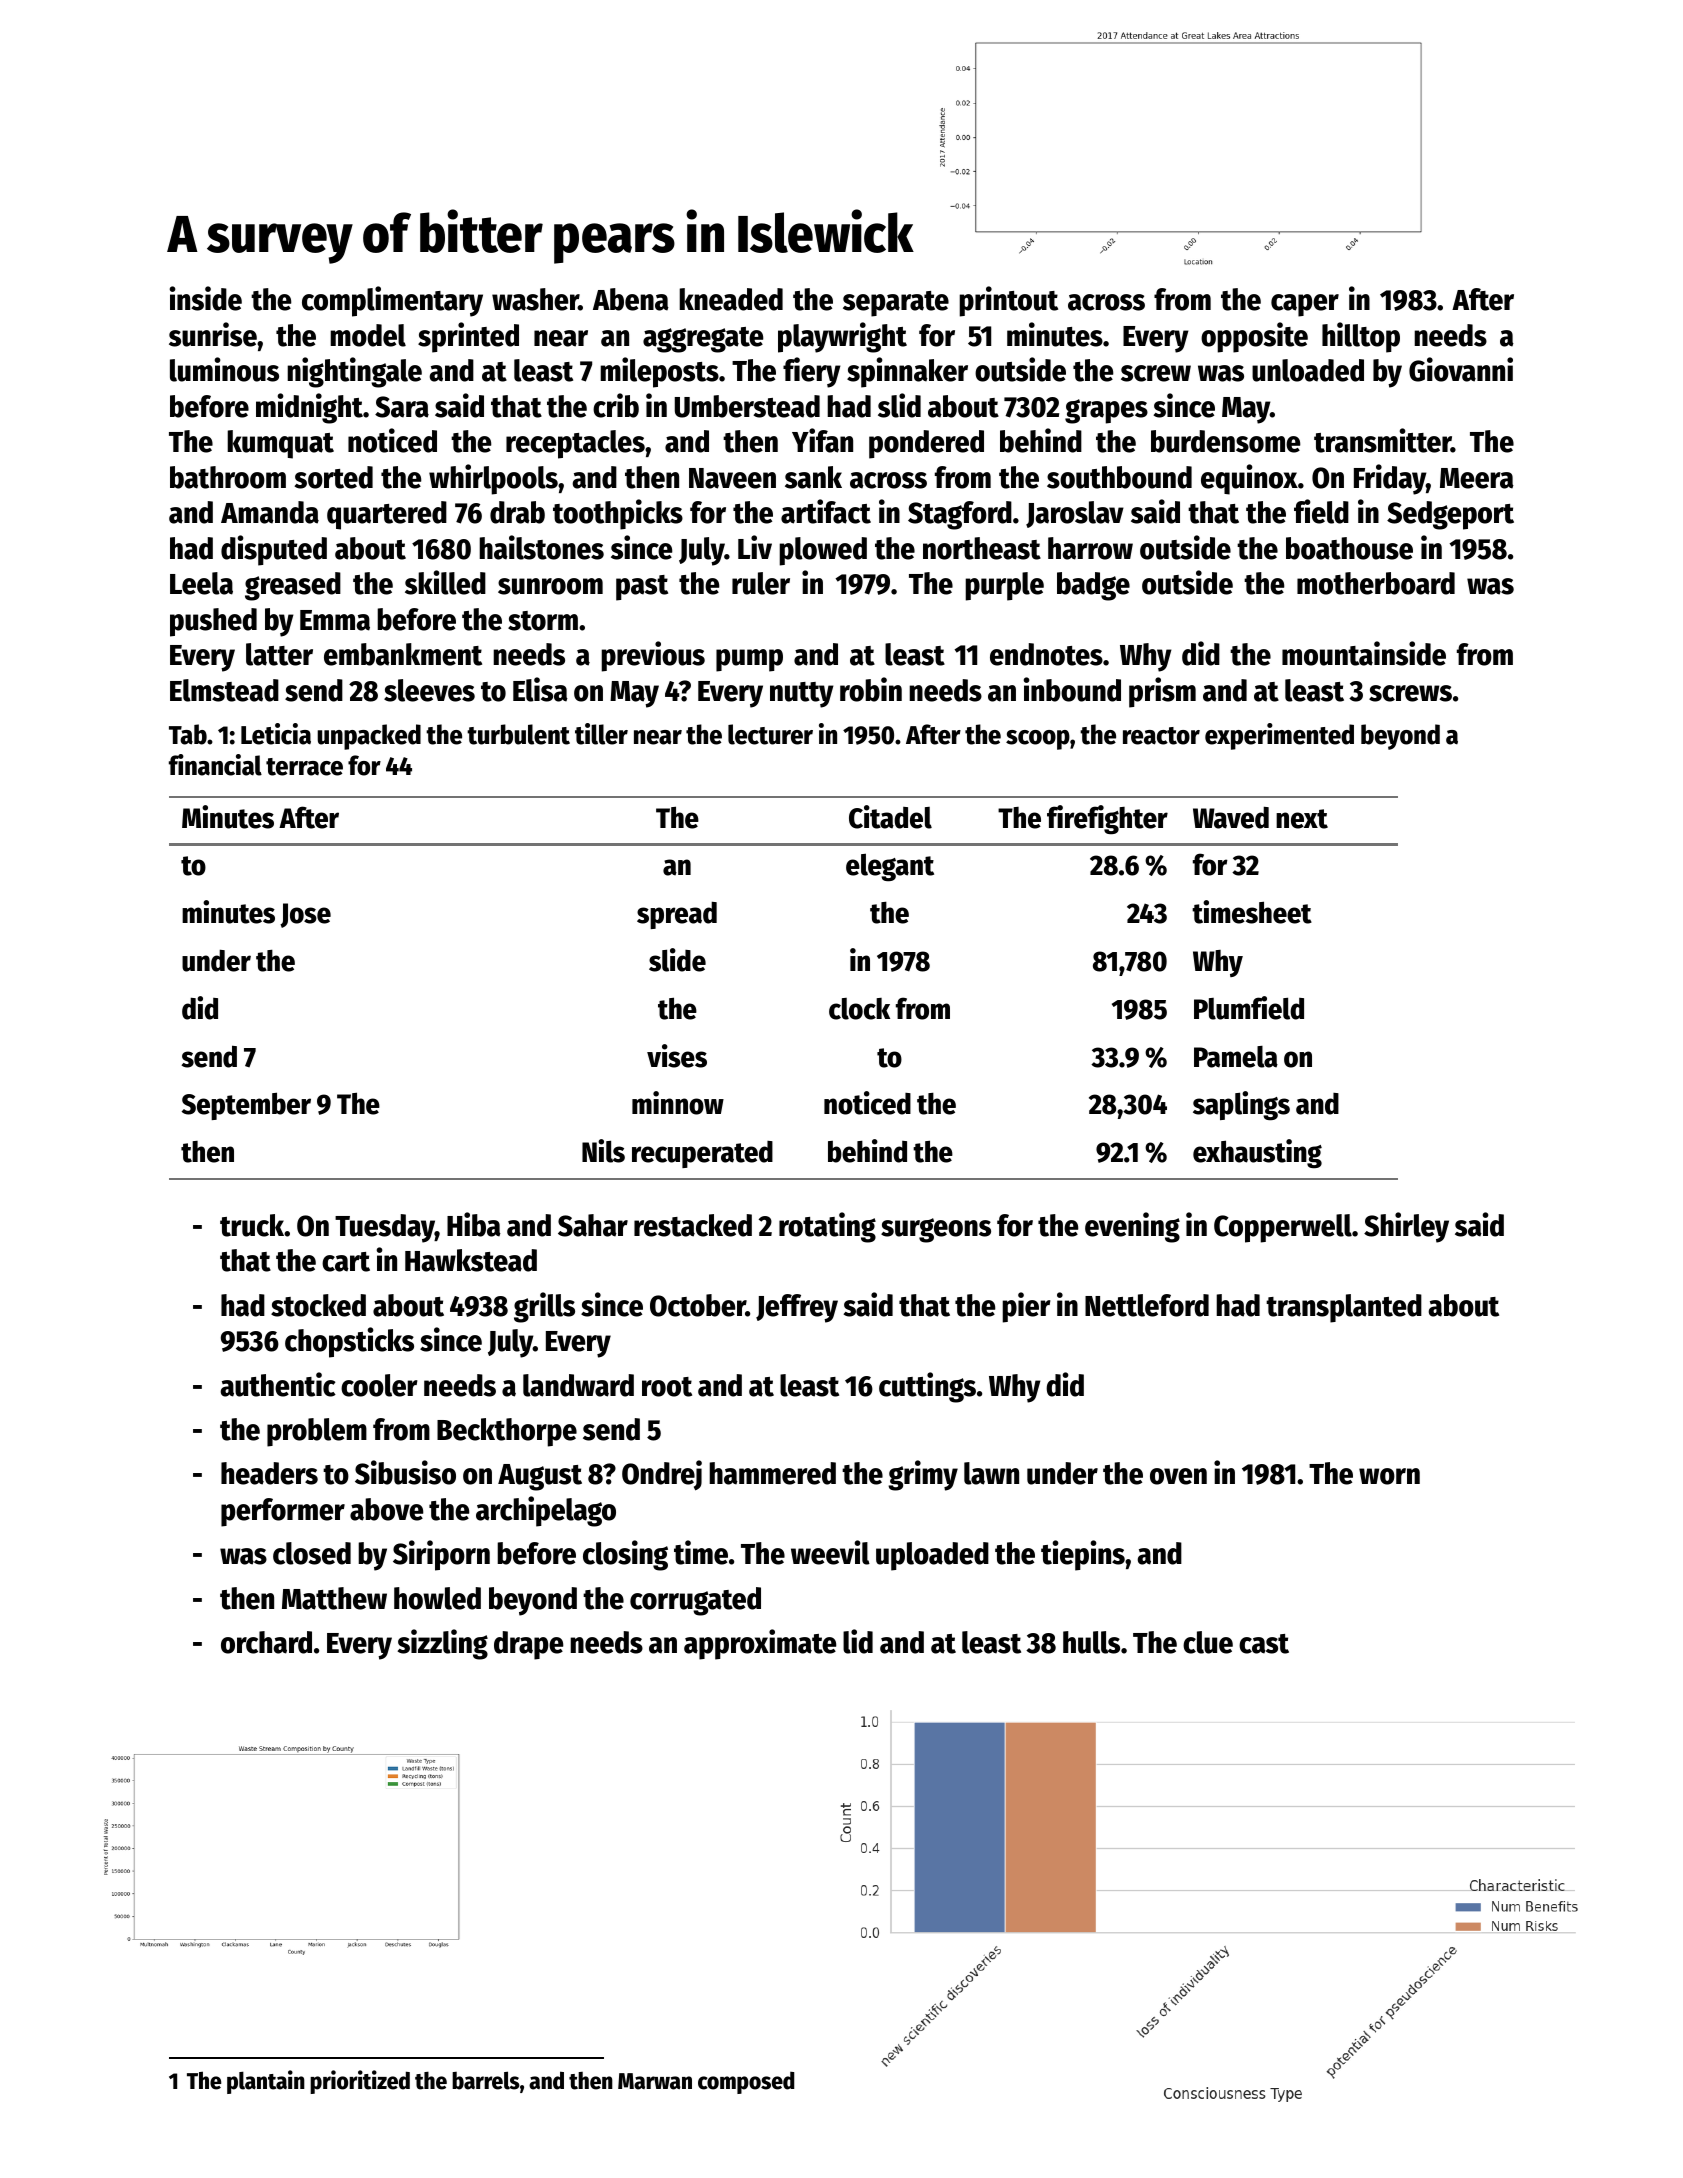  I want to click on barrels, so click(486, 2080).
